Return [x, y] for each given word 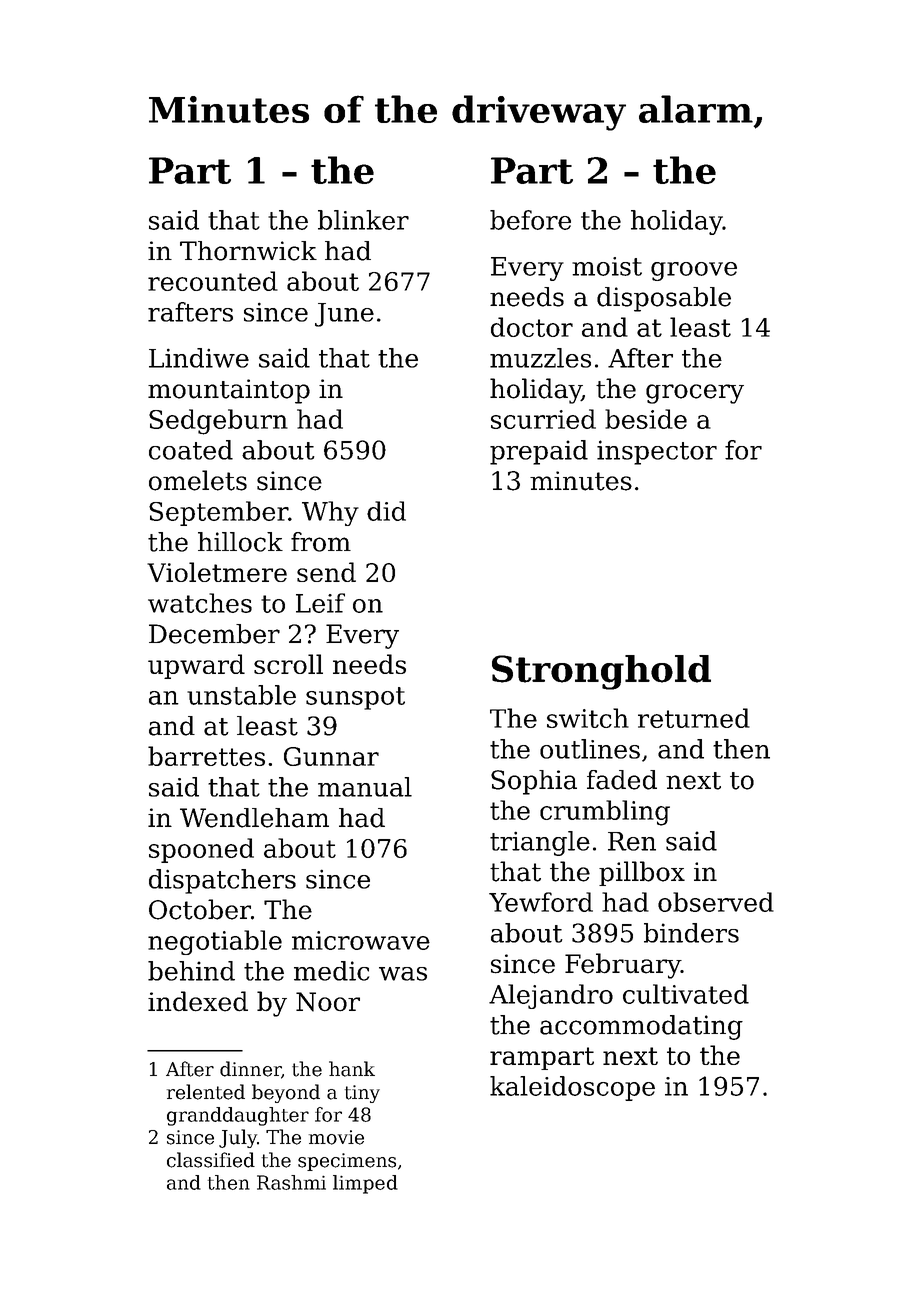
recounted [213, 281]
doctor [532, 327]
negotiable [215, 942]
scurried [543, 419]
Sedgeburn [218, 422]
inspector [657, 452]
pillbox [642, 873]
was [403, 974]
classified [211, 1160]
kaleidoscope [572, 1088]
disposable [664, 299]
